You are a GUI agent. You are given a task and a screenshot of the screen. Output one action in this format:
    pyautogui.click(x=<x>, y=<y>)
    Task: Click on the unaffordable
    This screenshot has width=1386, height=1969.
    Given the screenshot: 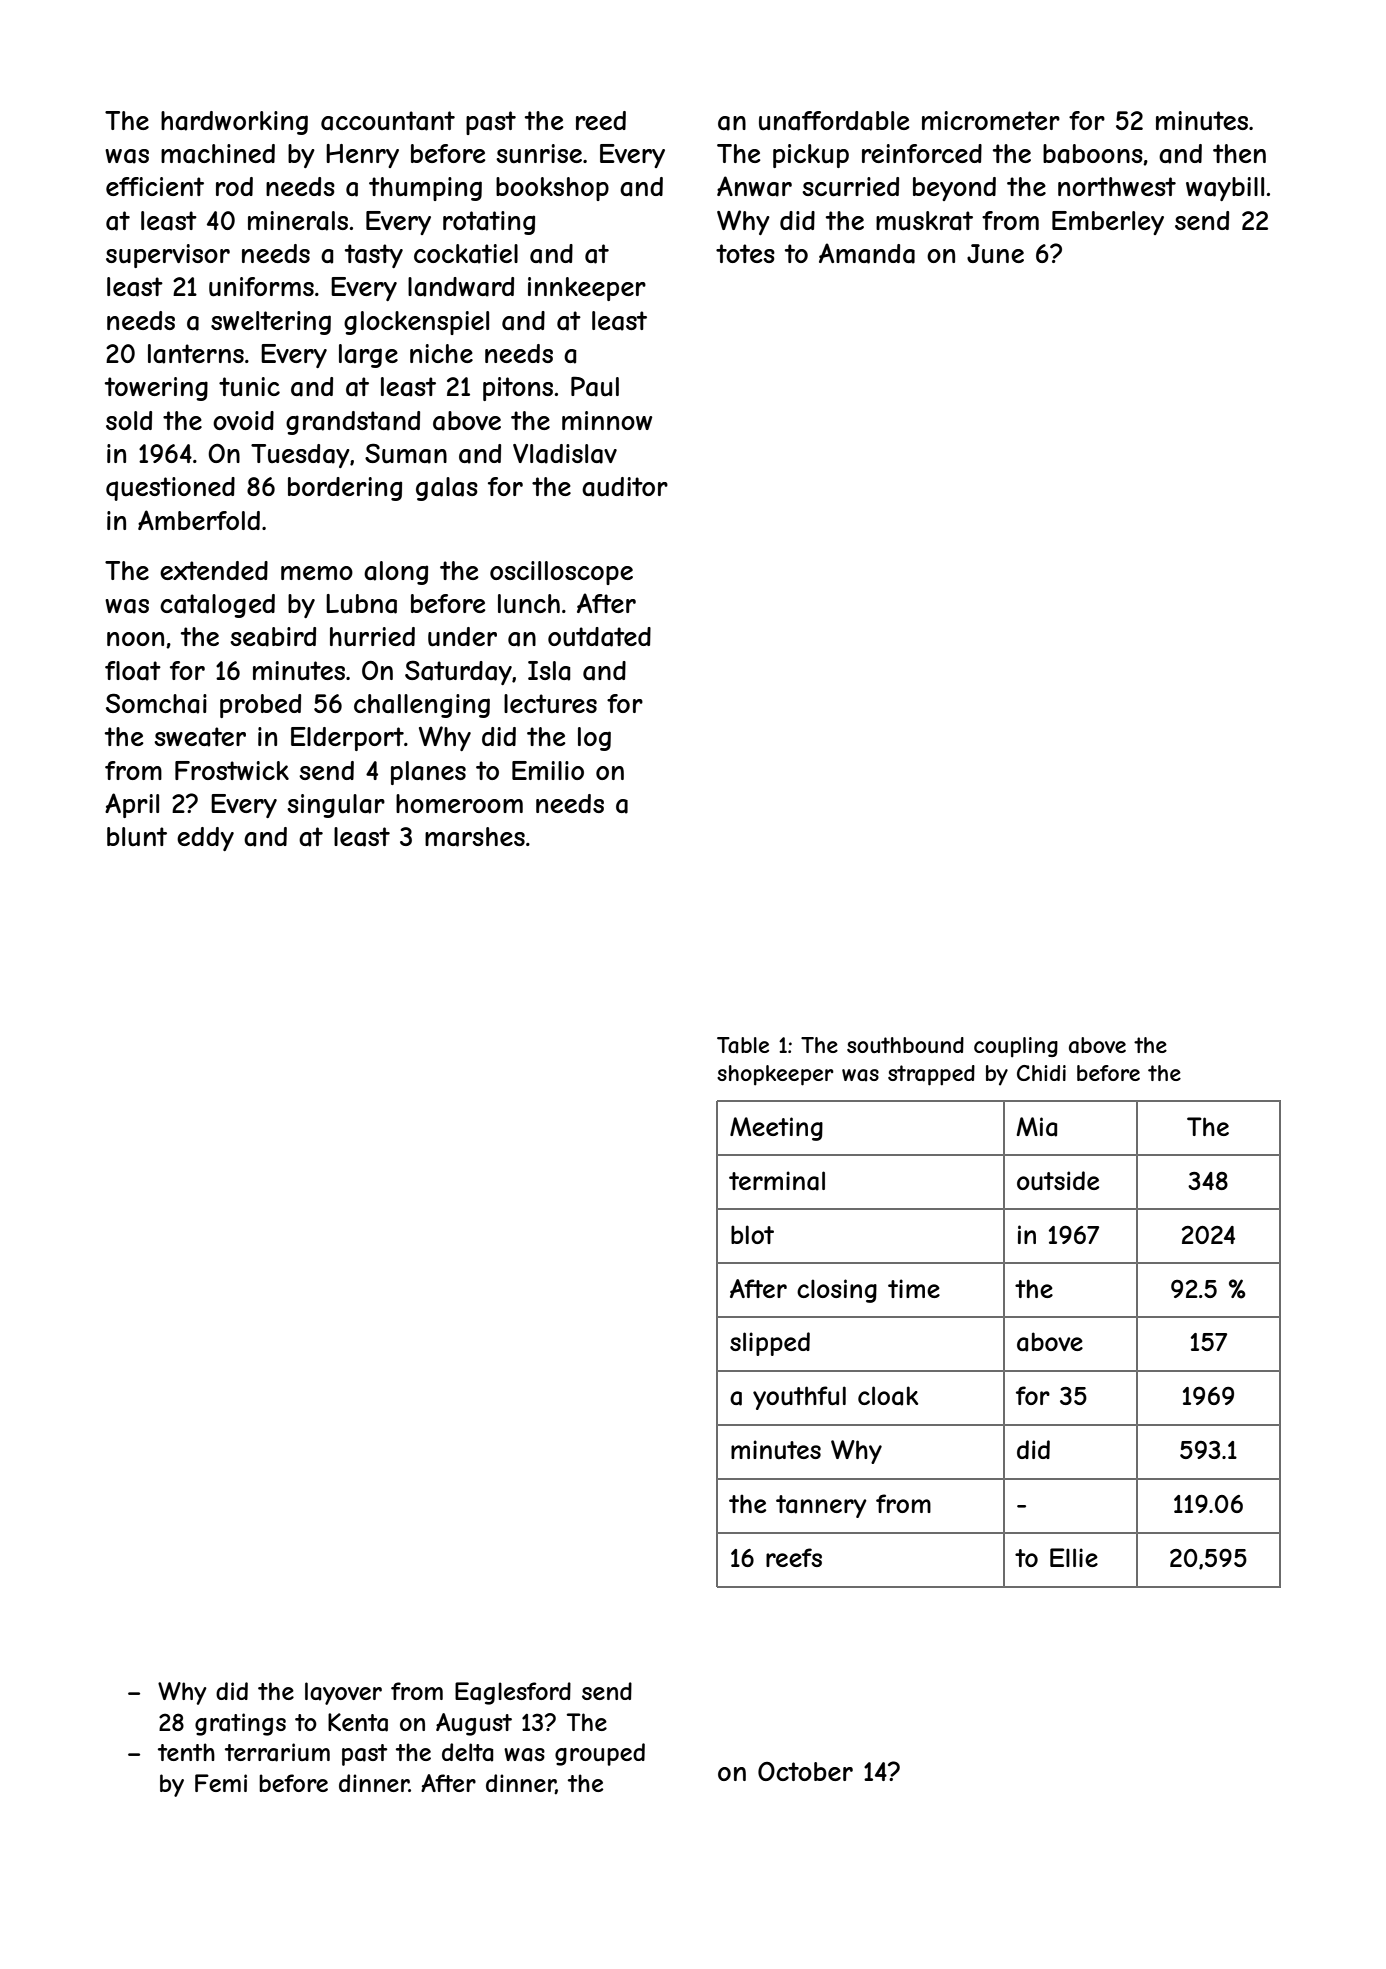 What is the action you would take?
    pyautogui.click(x=834, y=121)
